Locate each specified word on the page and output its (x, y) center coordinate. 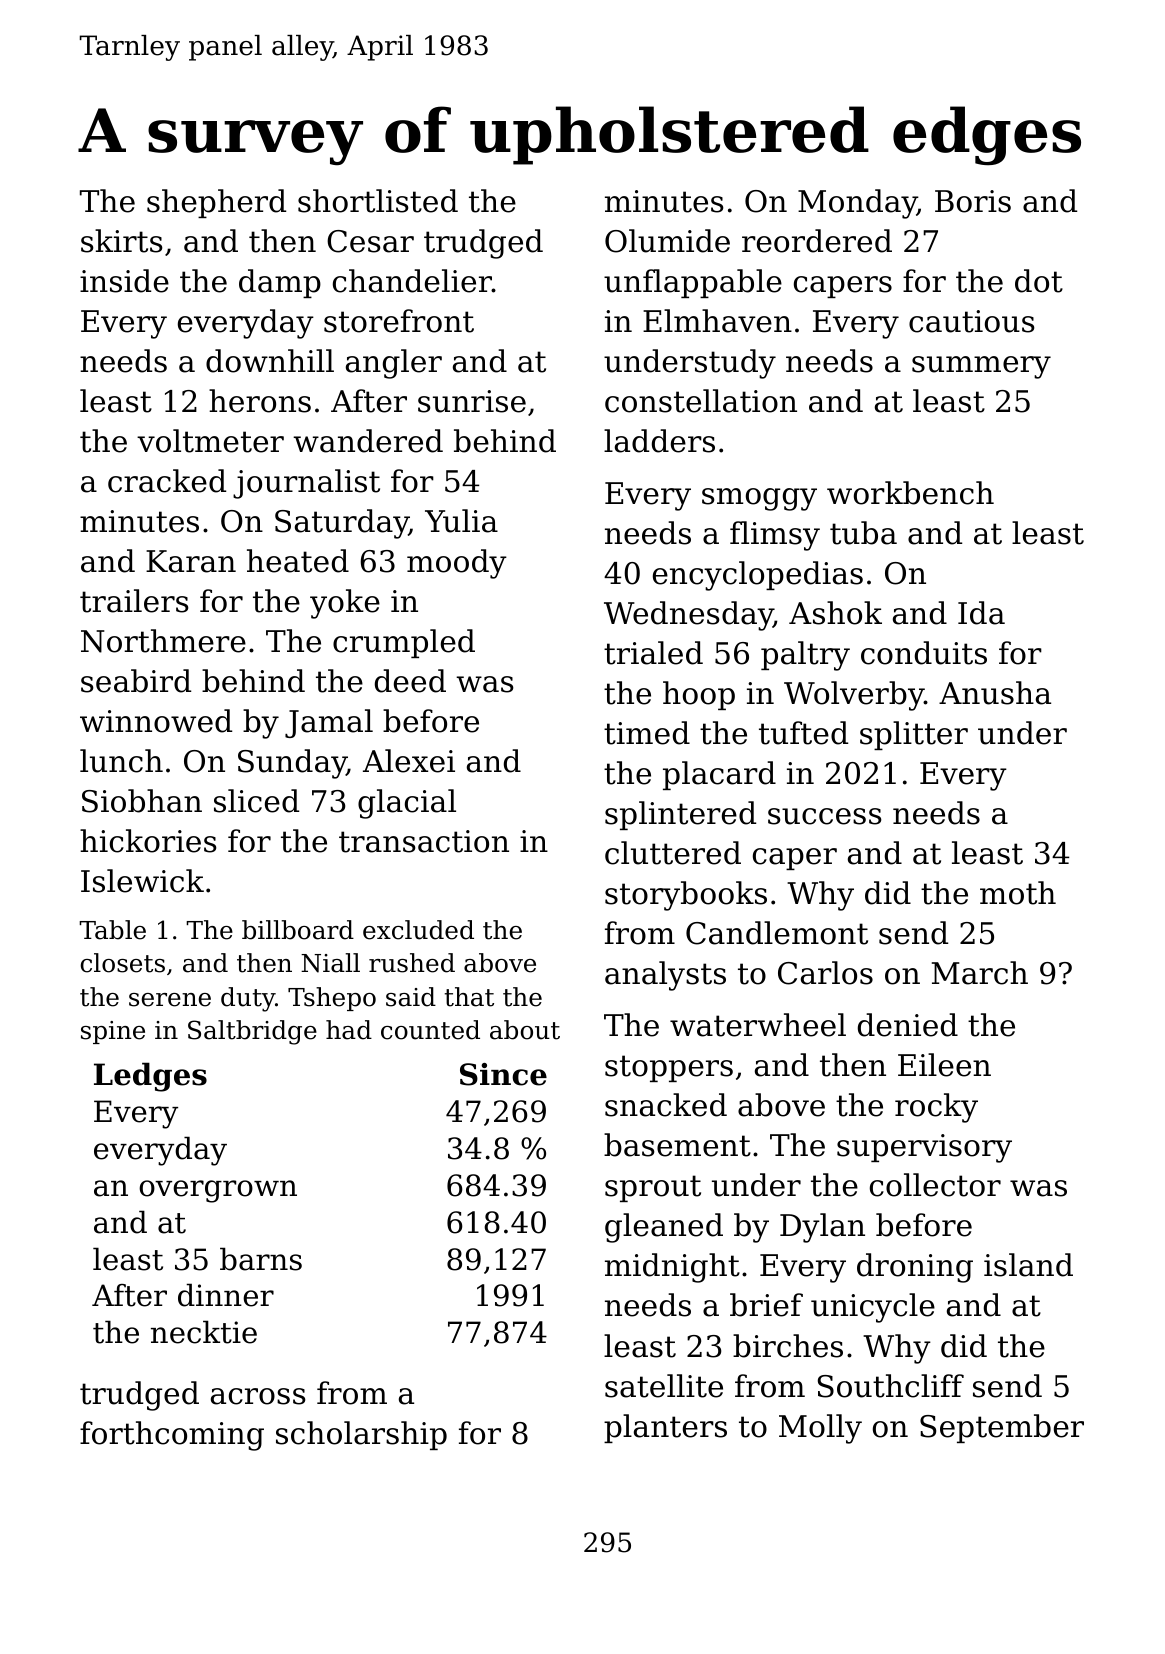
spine (113, 1032)
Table (112, 930)
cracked (167, 481)
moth (1018, 893)
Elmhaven (717, 321)
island (1028, 1265)
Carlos (825, 973)
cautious (972, 321)
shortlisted (378, 201)
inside (124, 281)
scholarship (361, 1435)
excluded (418, 930)
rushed (412, 963)
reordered (817, 241)
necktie (204, 1332)
